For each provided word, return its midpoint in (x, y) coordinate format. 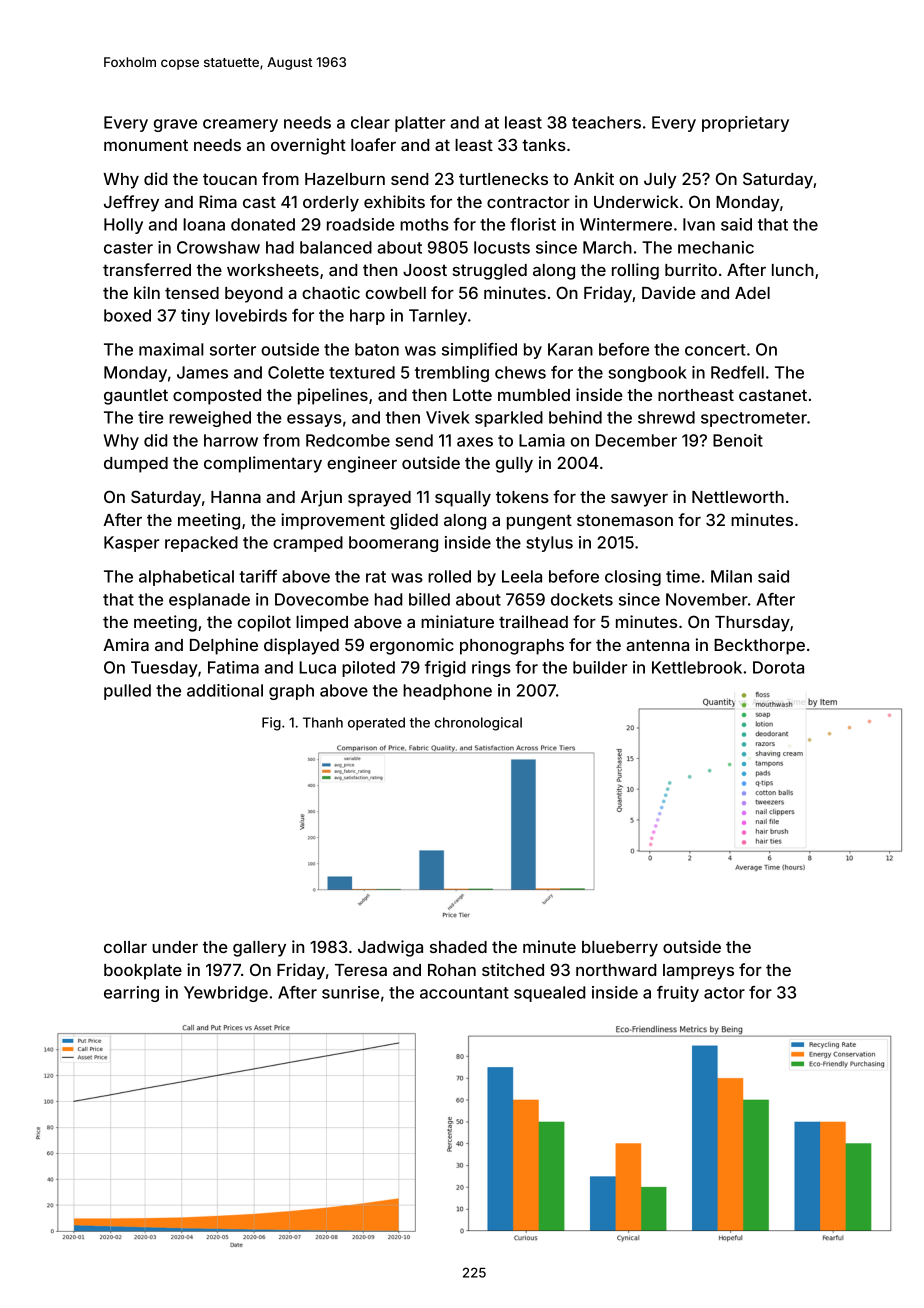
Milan (731, 576)
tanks (544, 145)
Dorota (778, 667)
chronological (478, 724)
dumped (136, 465)
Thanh (323, 722)
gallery (259, 949)
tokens (522, 497)
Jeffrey (131, 203)
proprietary (745, 124)
